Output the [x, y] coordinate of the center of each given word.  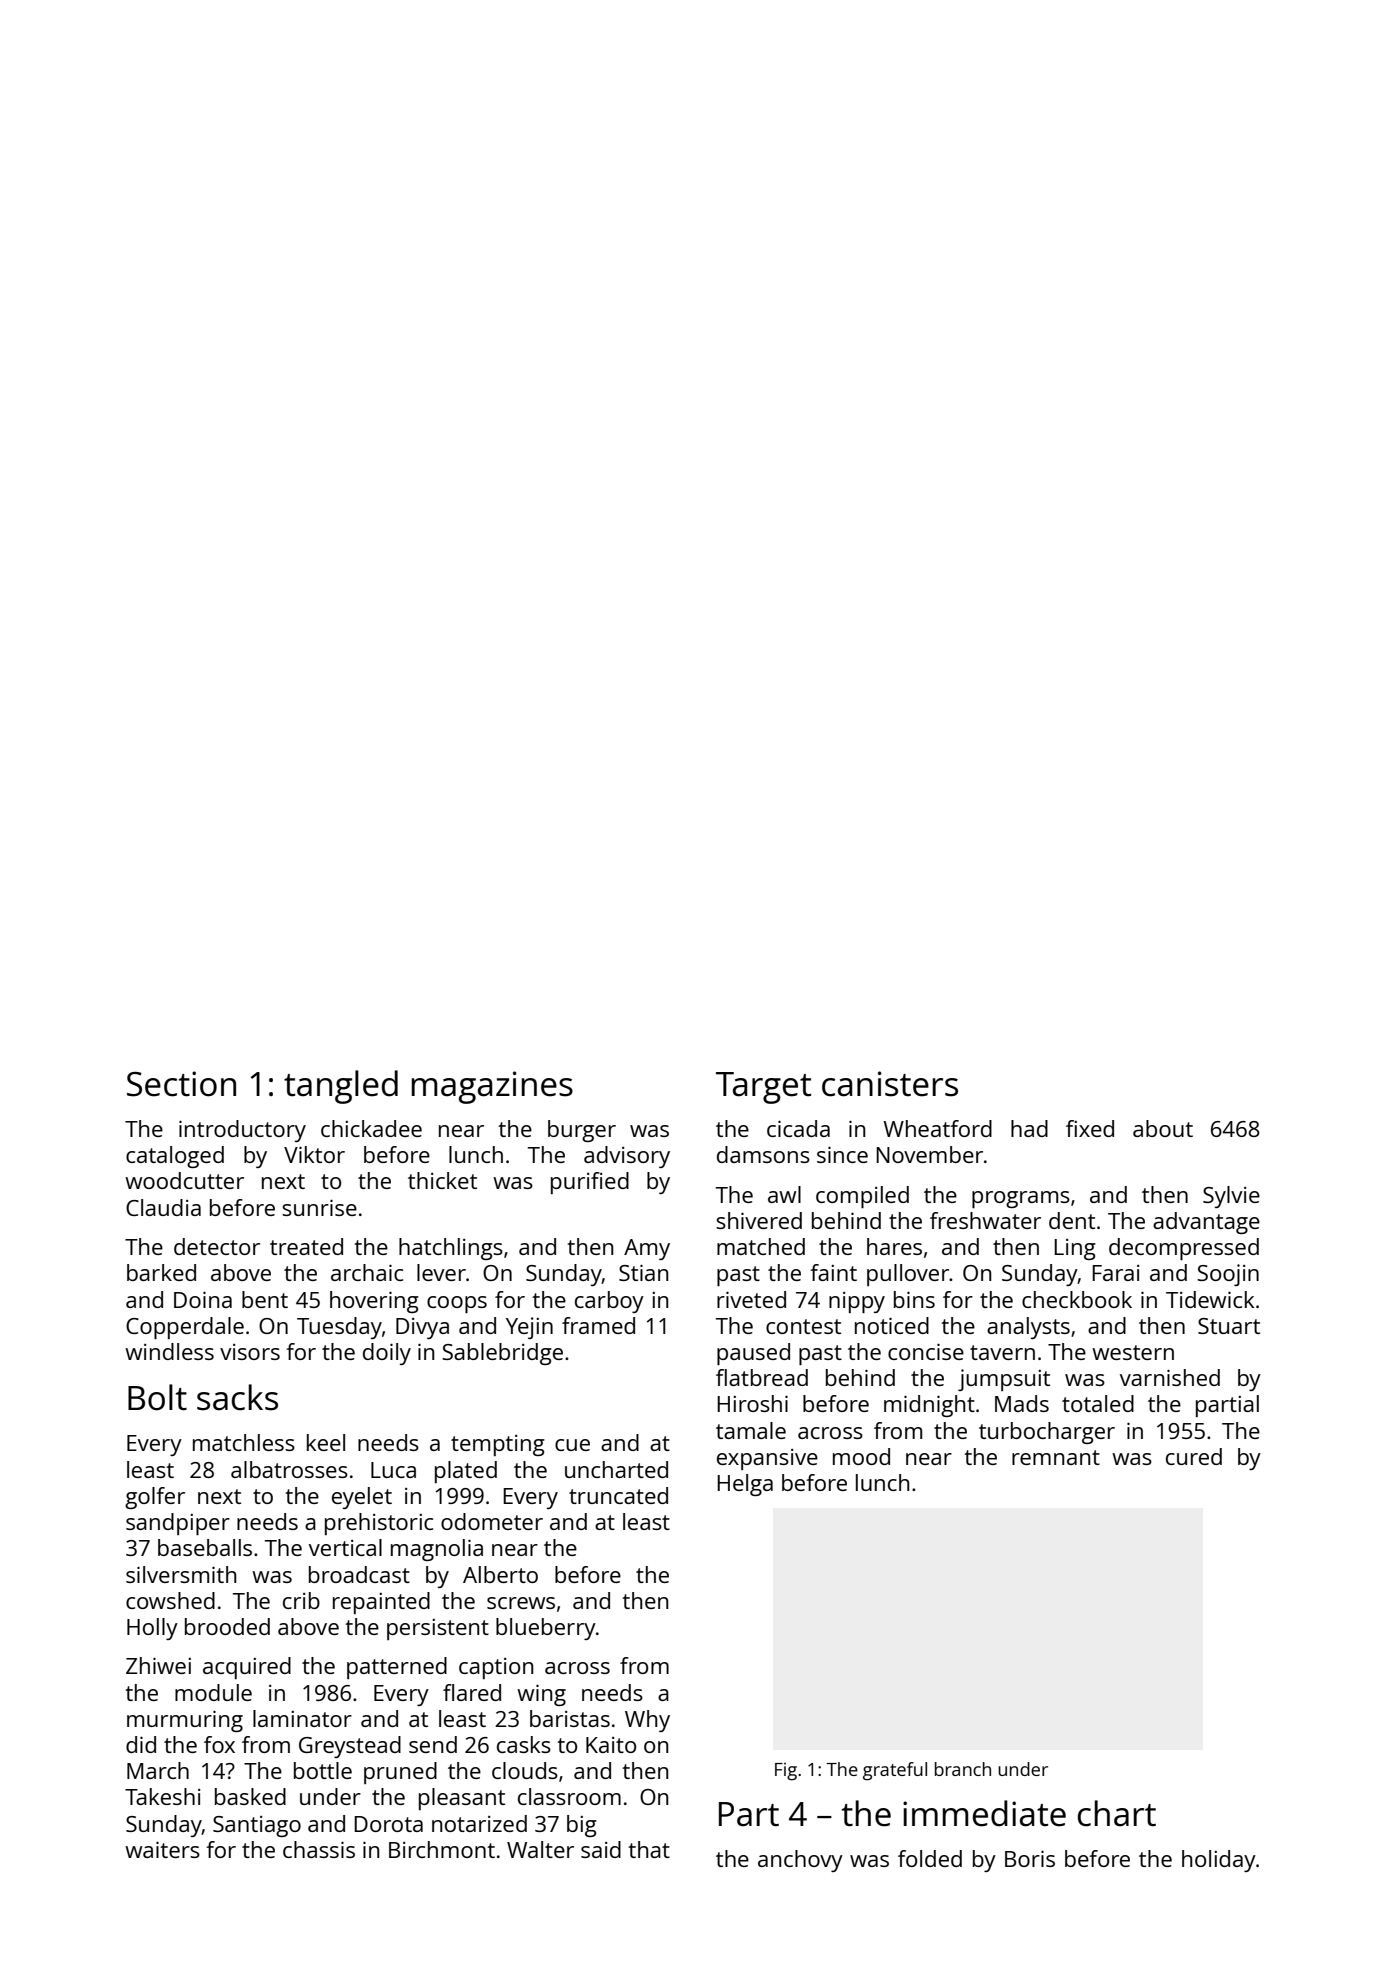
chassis [319, 1849]
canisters [890, 1084]
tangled [341, 1087]
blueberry [546, 1629]
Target [763, 1088]
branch [963, 1769]
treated [306, 1246]
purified [590, 1183]
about [1163, 1128]
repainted [381, 1603]
